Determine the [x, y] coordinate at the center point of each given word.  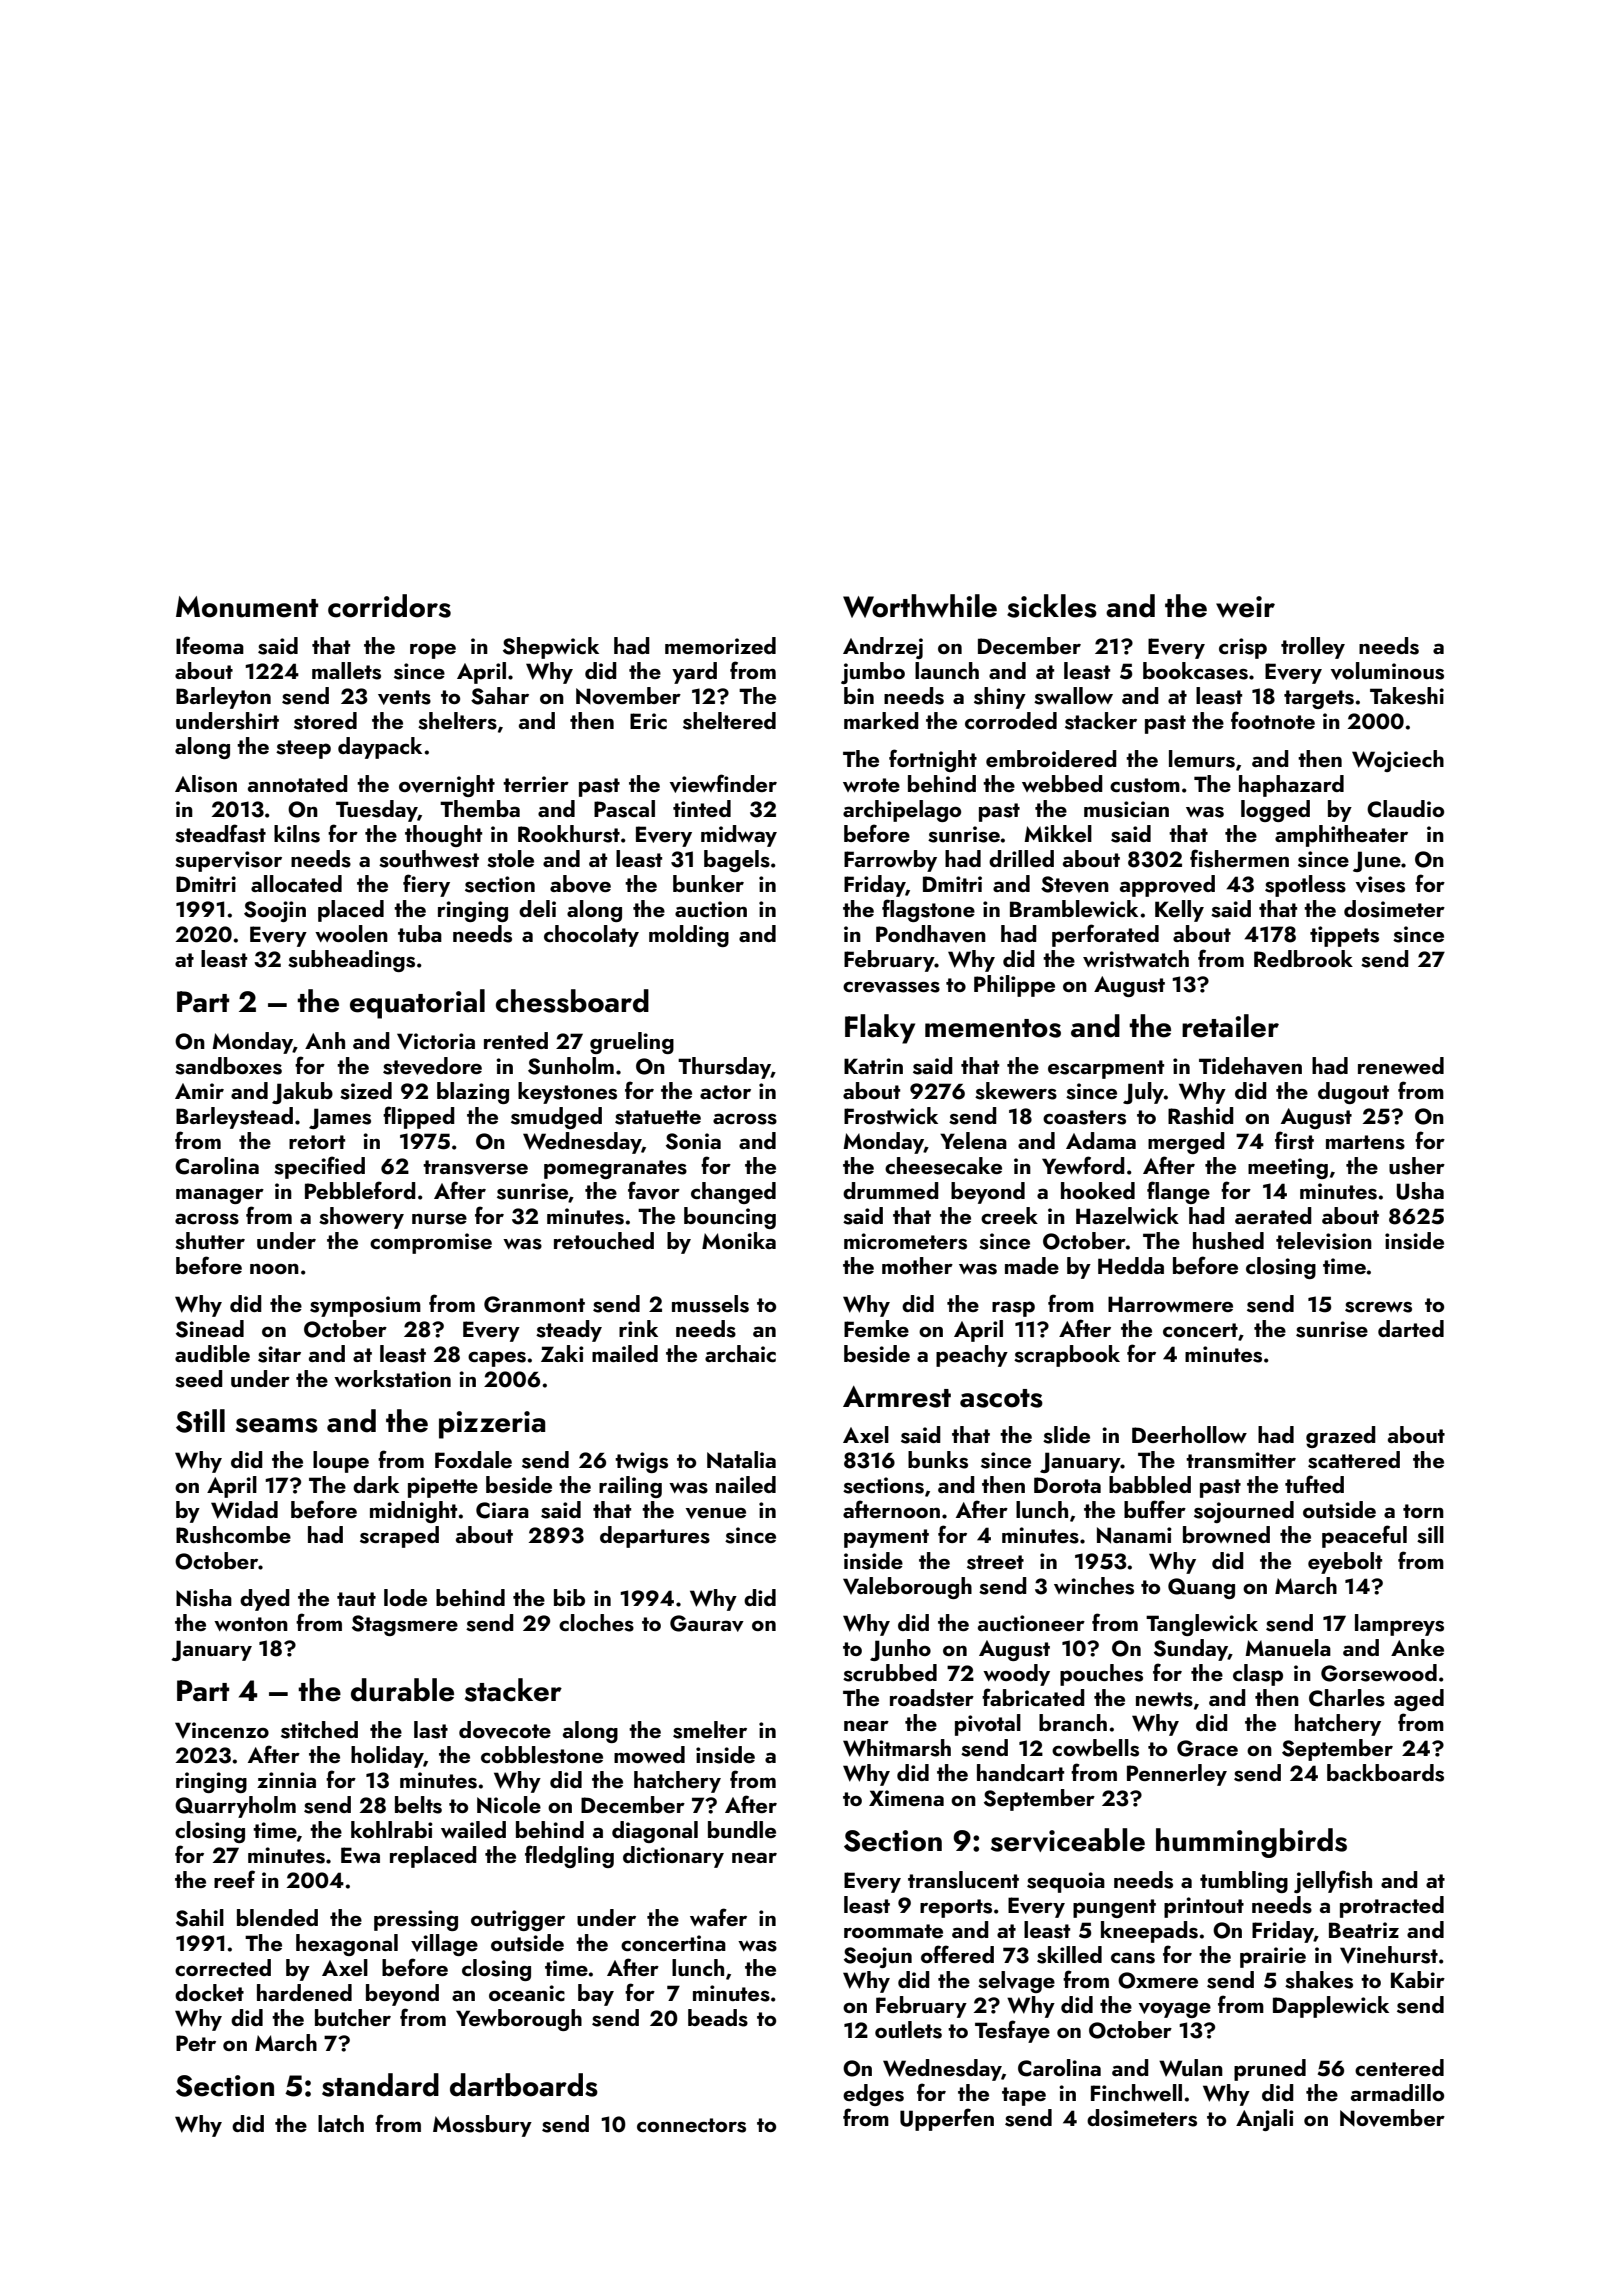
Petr [196, 2043]
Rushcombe [233, 1535]
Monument [247, 607]
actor [725, 1092]
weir [1245, 607]
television [1324, 1241]
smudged [556, 1118]
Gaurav [707, 1623]
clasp [1258, 1675]
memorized [720, 645]
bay [596, 1995]
